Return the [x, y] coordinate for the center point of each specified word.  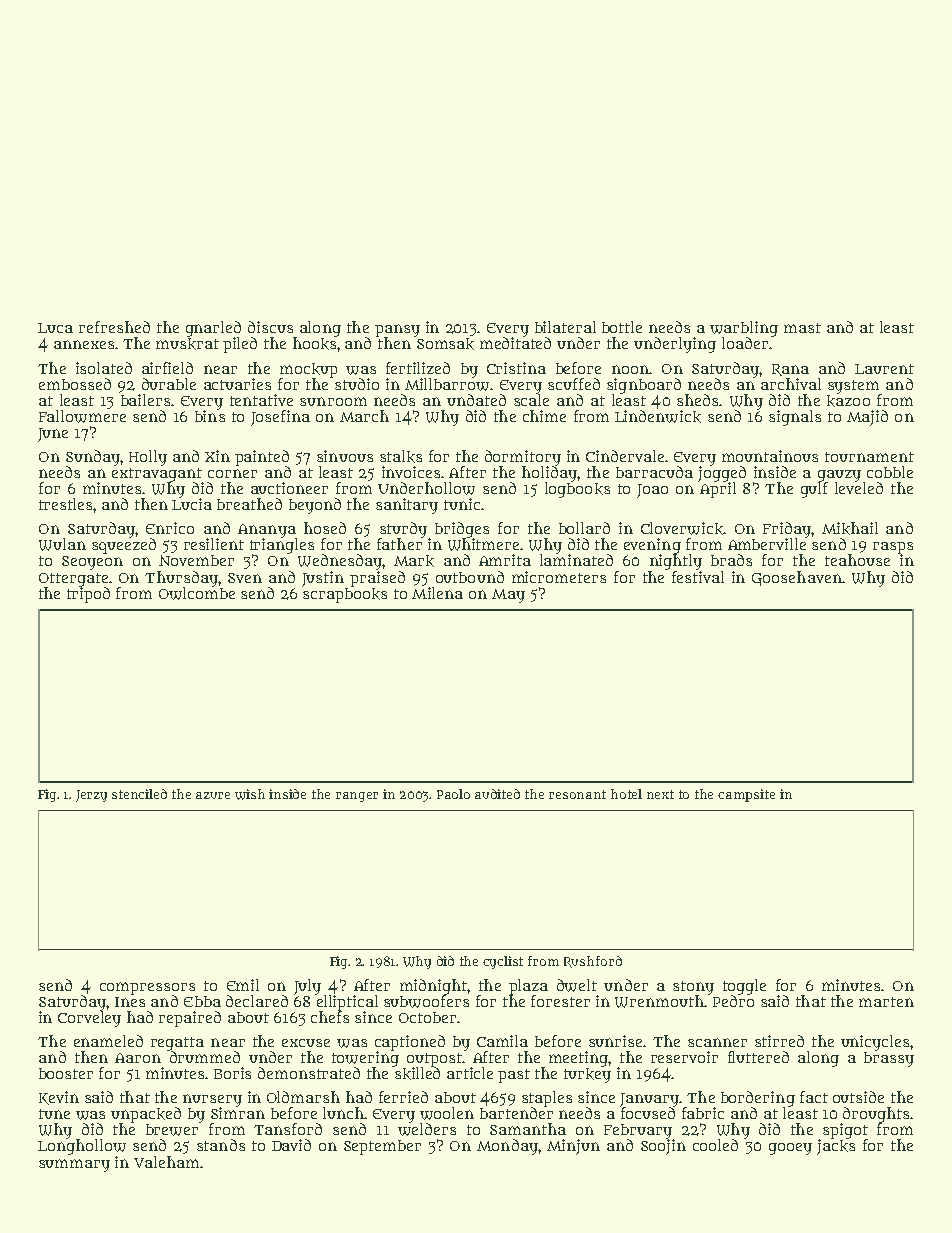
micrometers [559, 577]
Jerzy [91, 796]
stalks [401, 456]
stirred [779, 1041]
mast [802, 328]
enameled [108, 1041]
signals [795, 418]
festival [698, 577]
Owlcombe [197, 593]
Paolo [453, 794]
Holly [148, 458]
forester [560, 1001]
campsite [746, 795]
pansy [397, 330]
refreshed [114, 327]
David [291, 1145]
